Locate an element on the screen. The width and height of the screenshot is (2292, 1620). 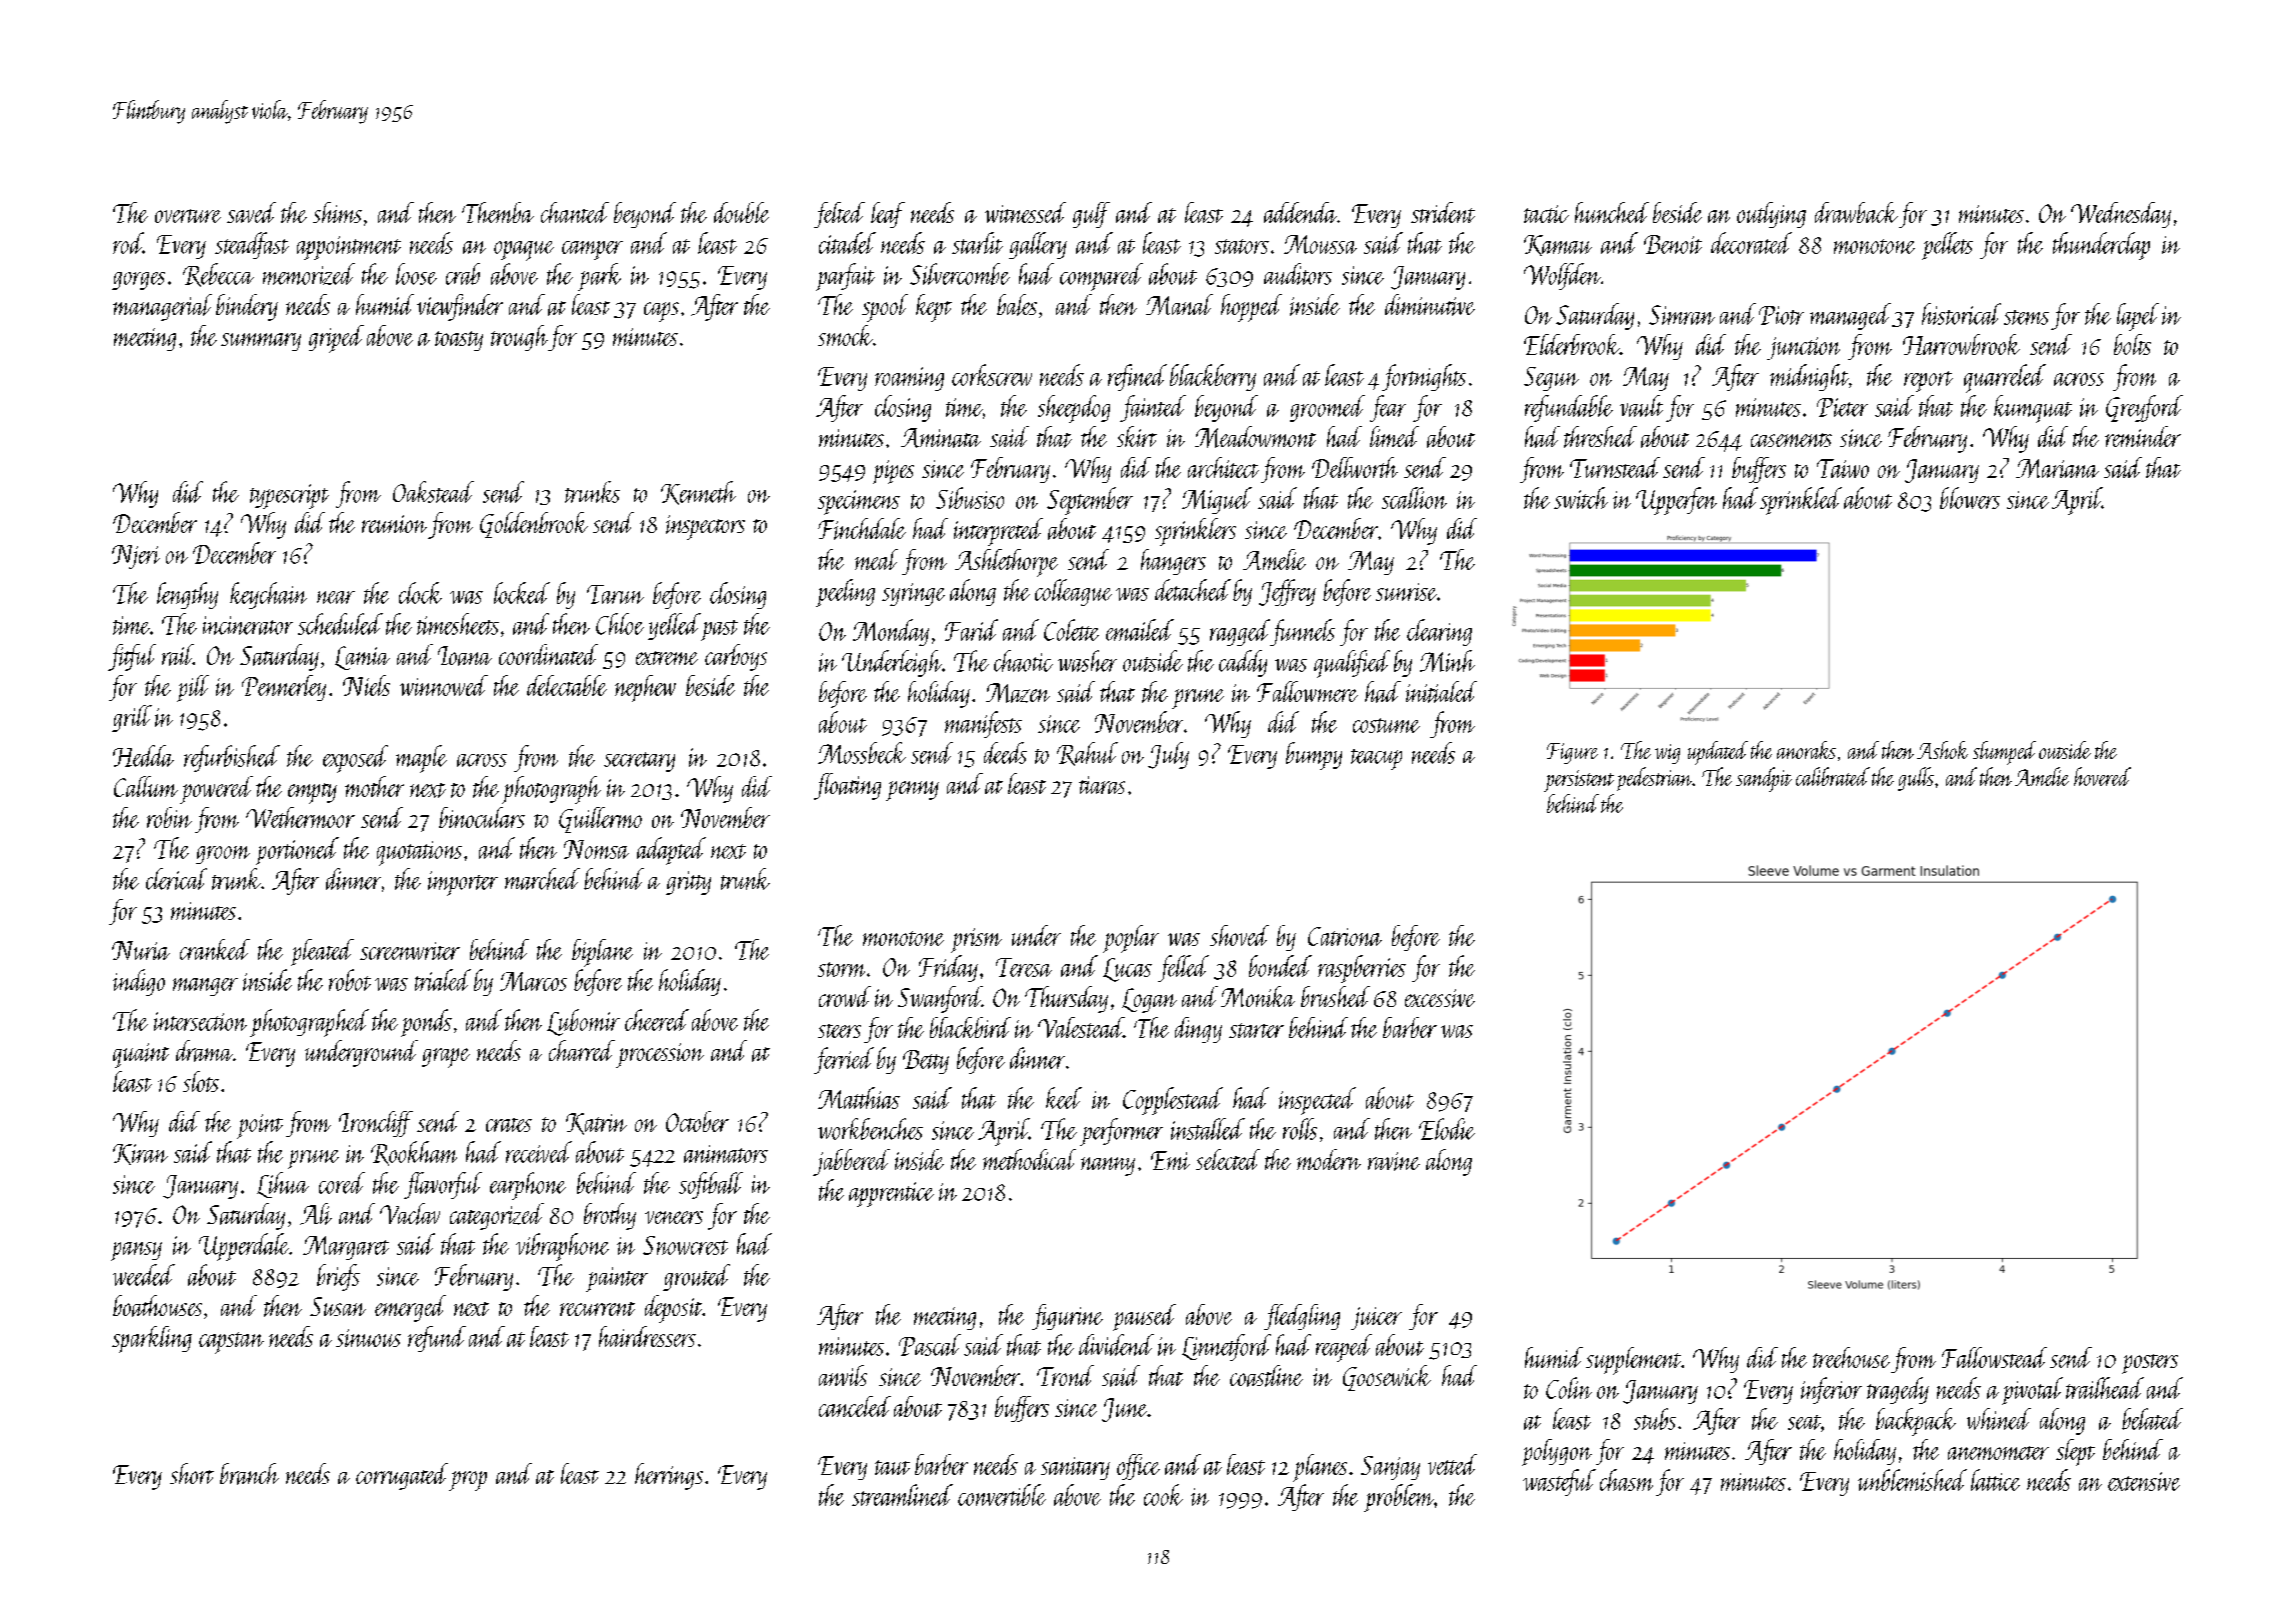
penny is located at coordinates (912, 791).
